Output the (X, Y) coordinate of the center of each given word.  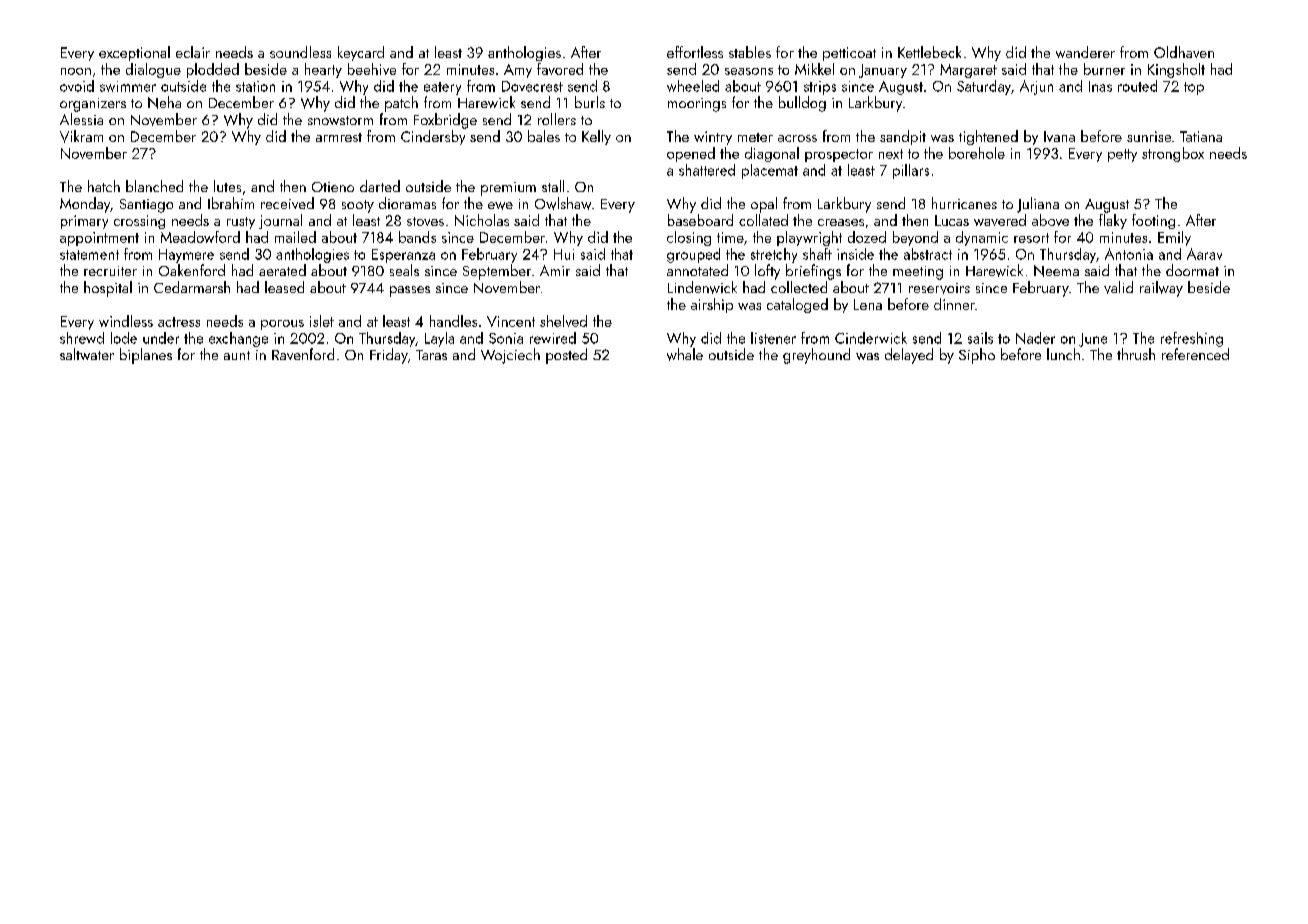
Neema (1056, 271)
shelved (563, 321)
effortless (695, 52)
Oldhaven (1184, 52)
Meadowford (200, 237)
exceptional (134, 53)
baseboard (700, 220)
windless (126, 321)
